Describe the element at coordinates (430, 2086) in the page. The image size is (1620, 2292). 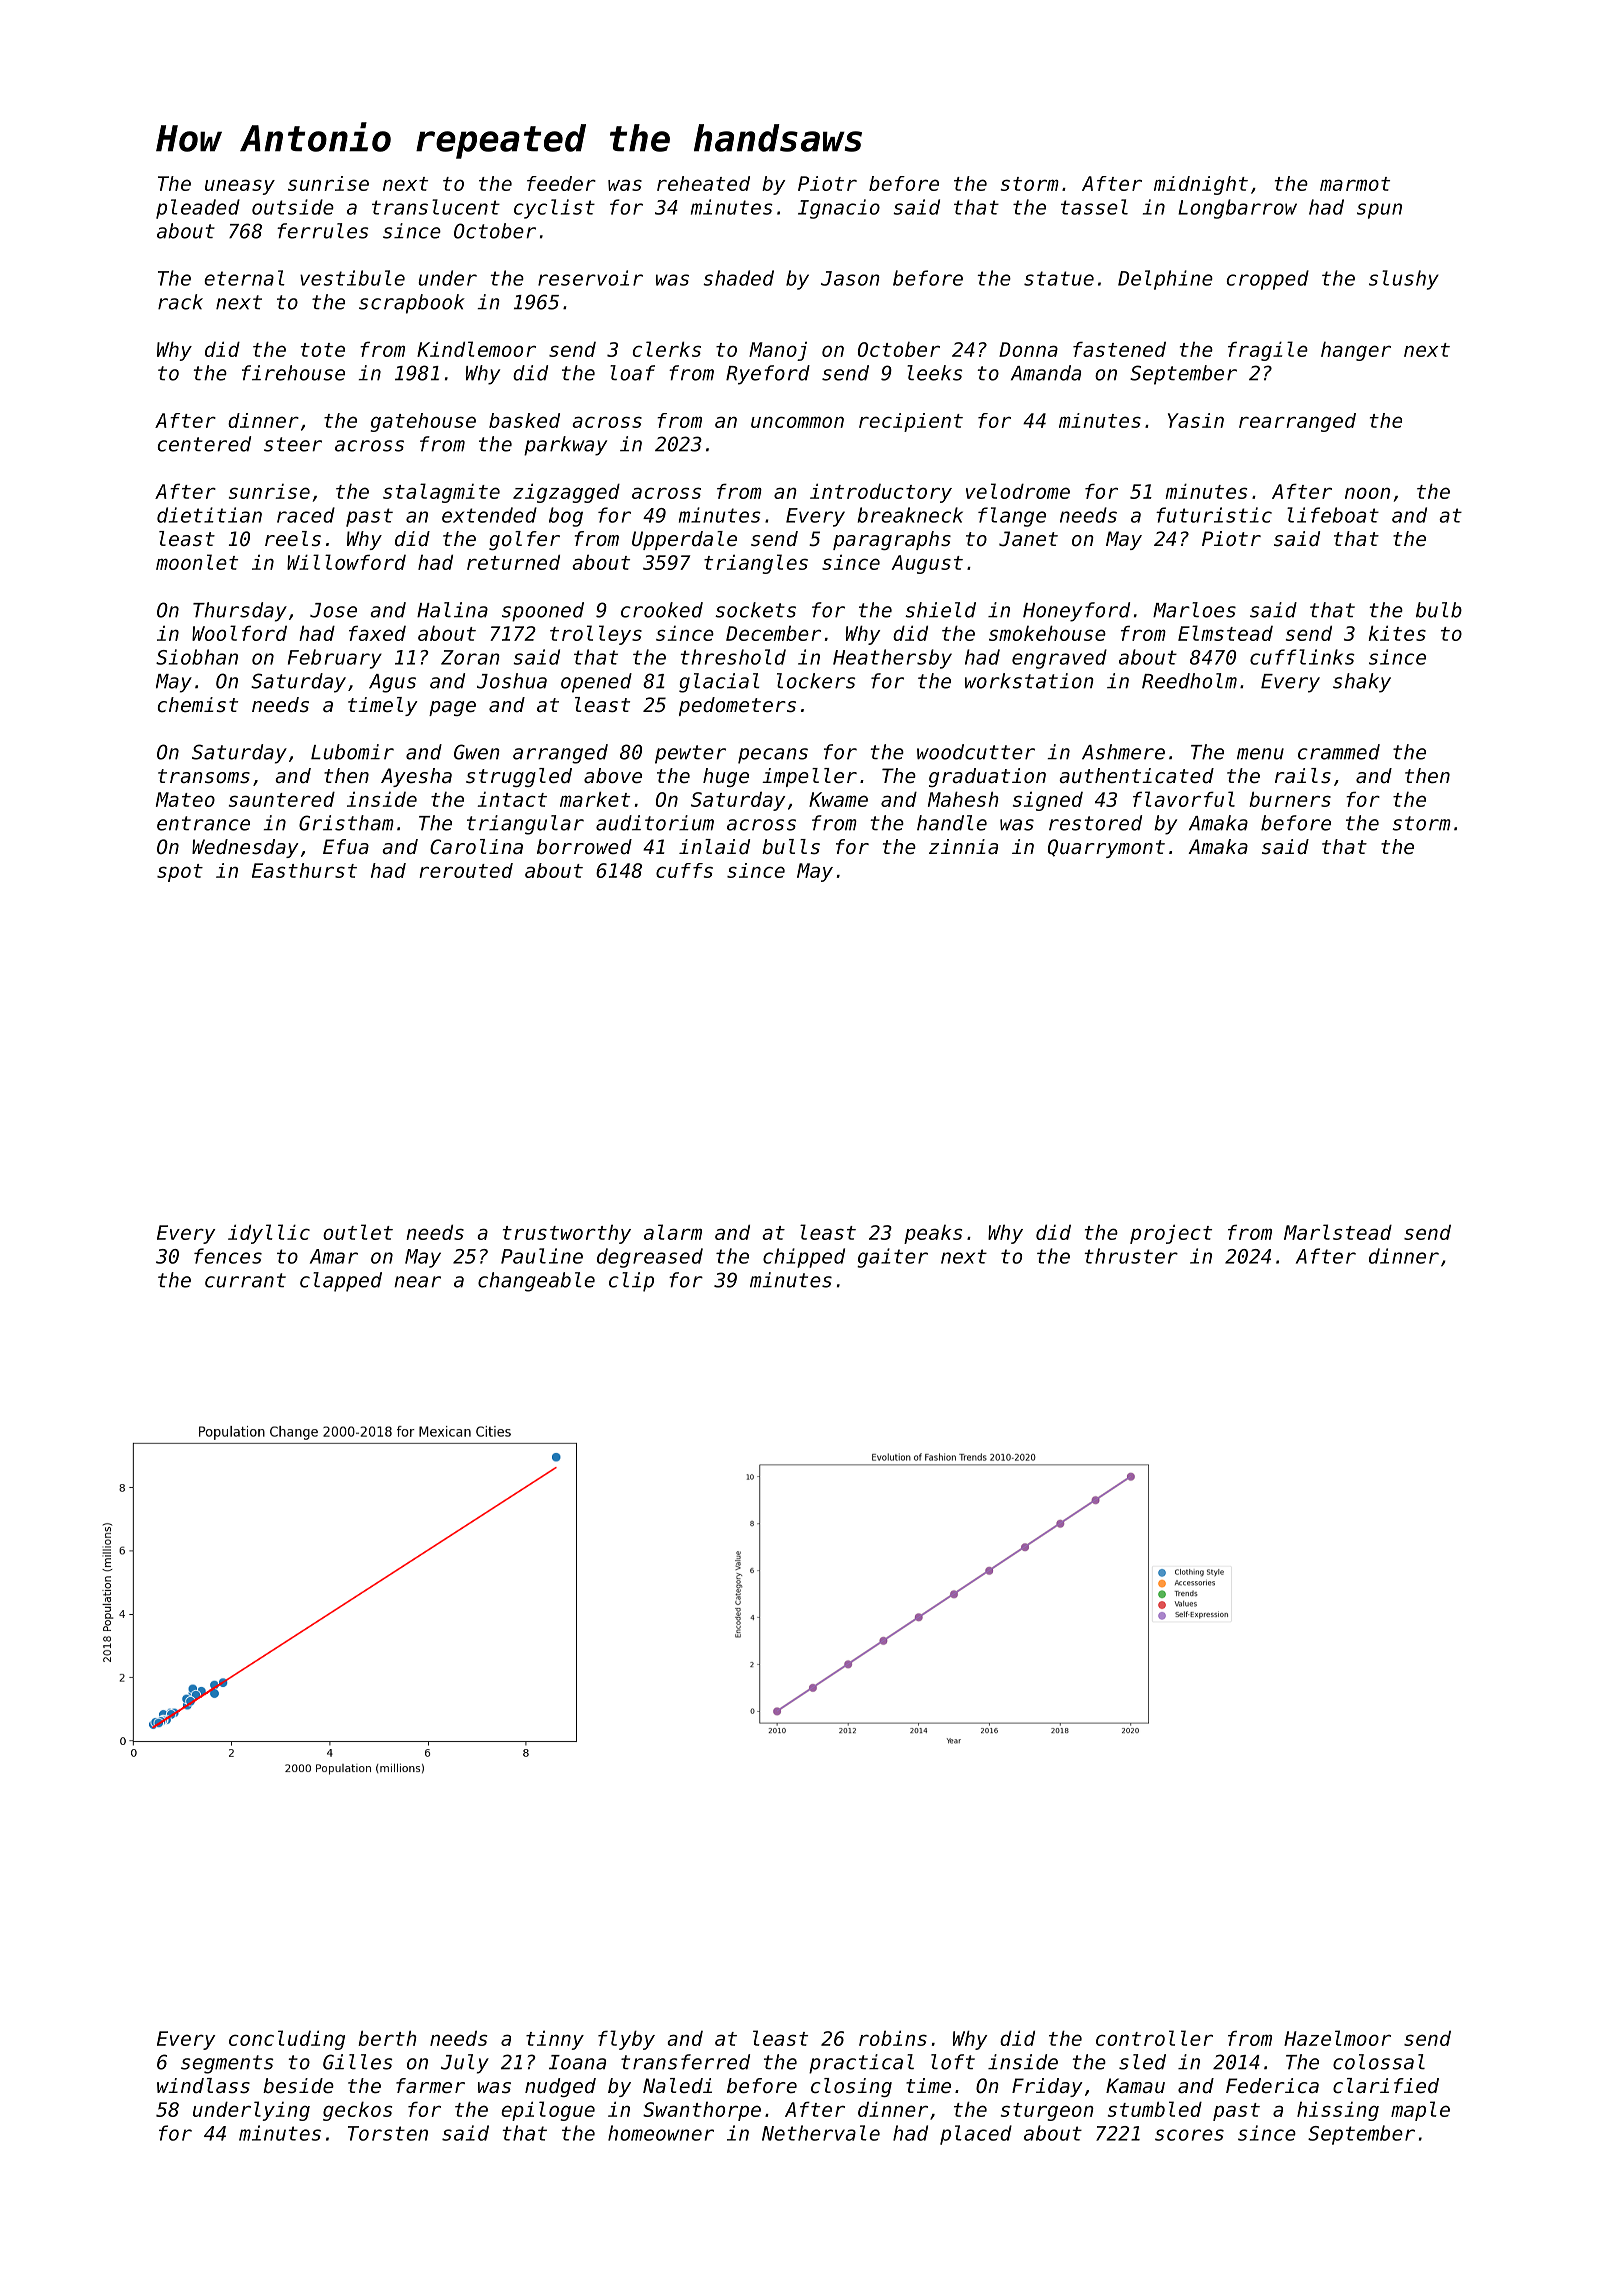
I see `farmer` at that location.
